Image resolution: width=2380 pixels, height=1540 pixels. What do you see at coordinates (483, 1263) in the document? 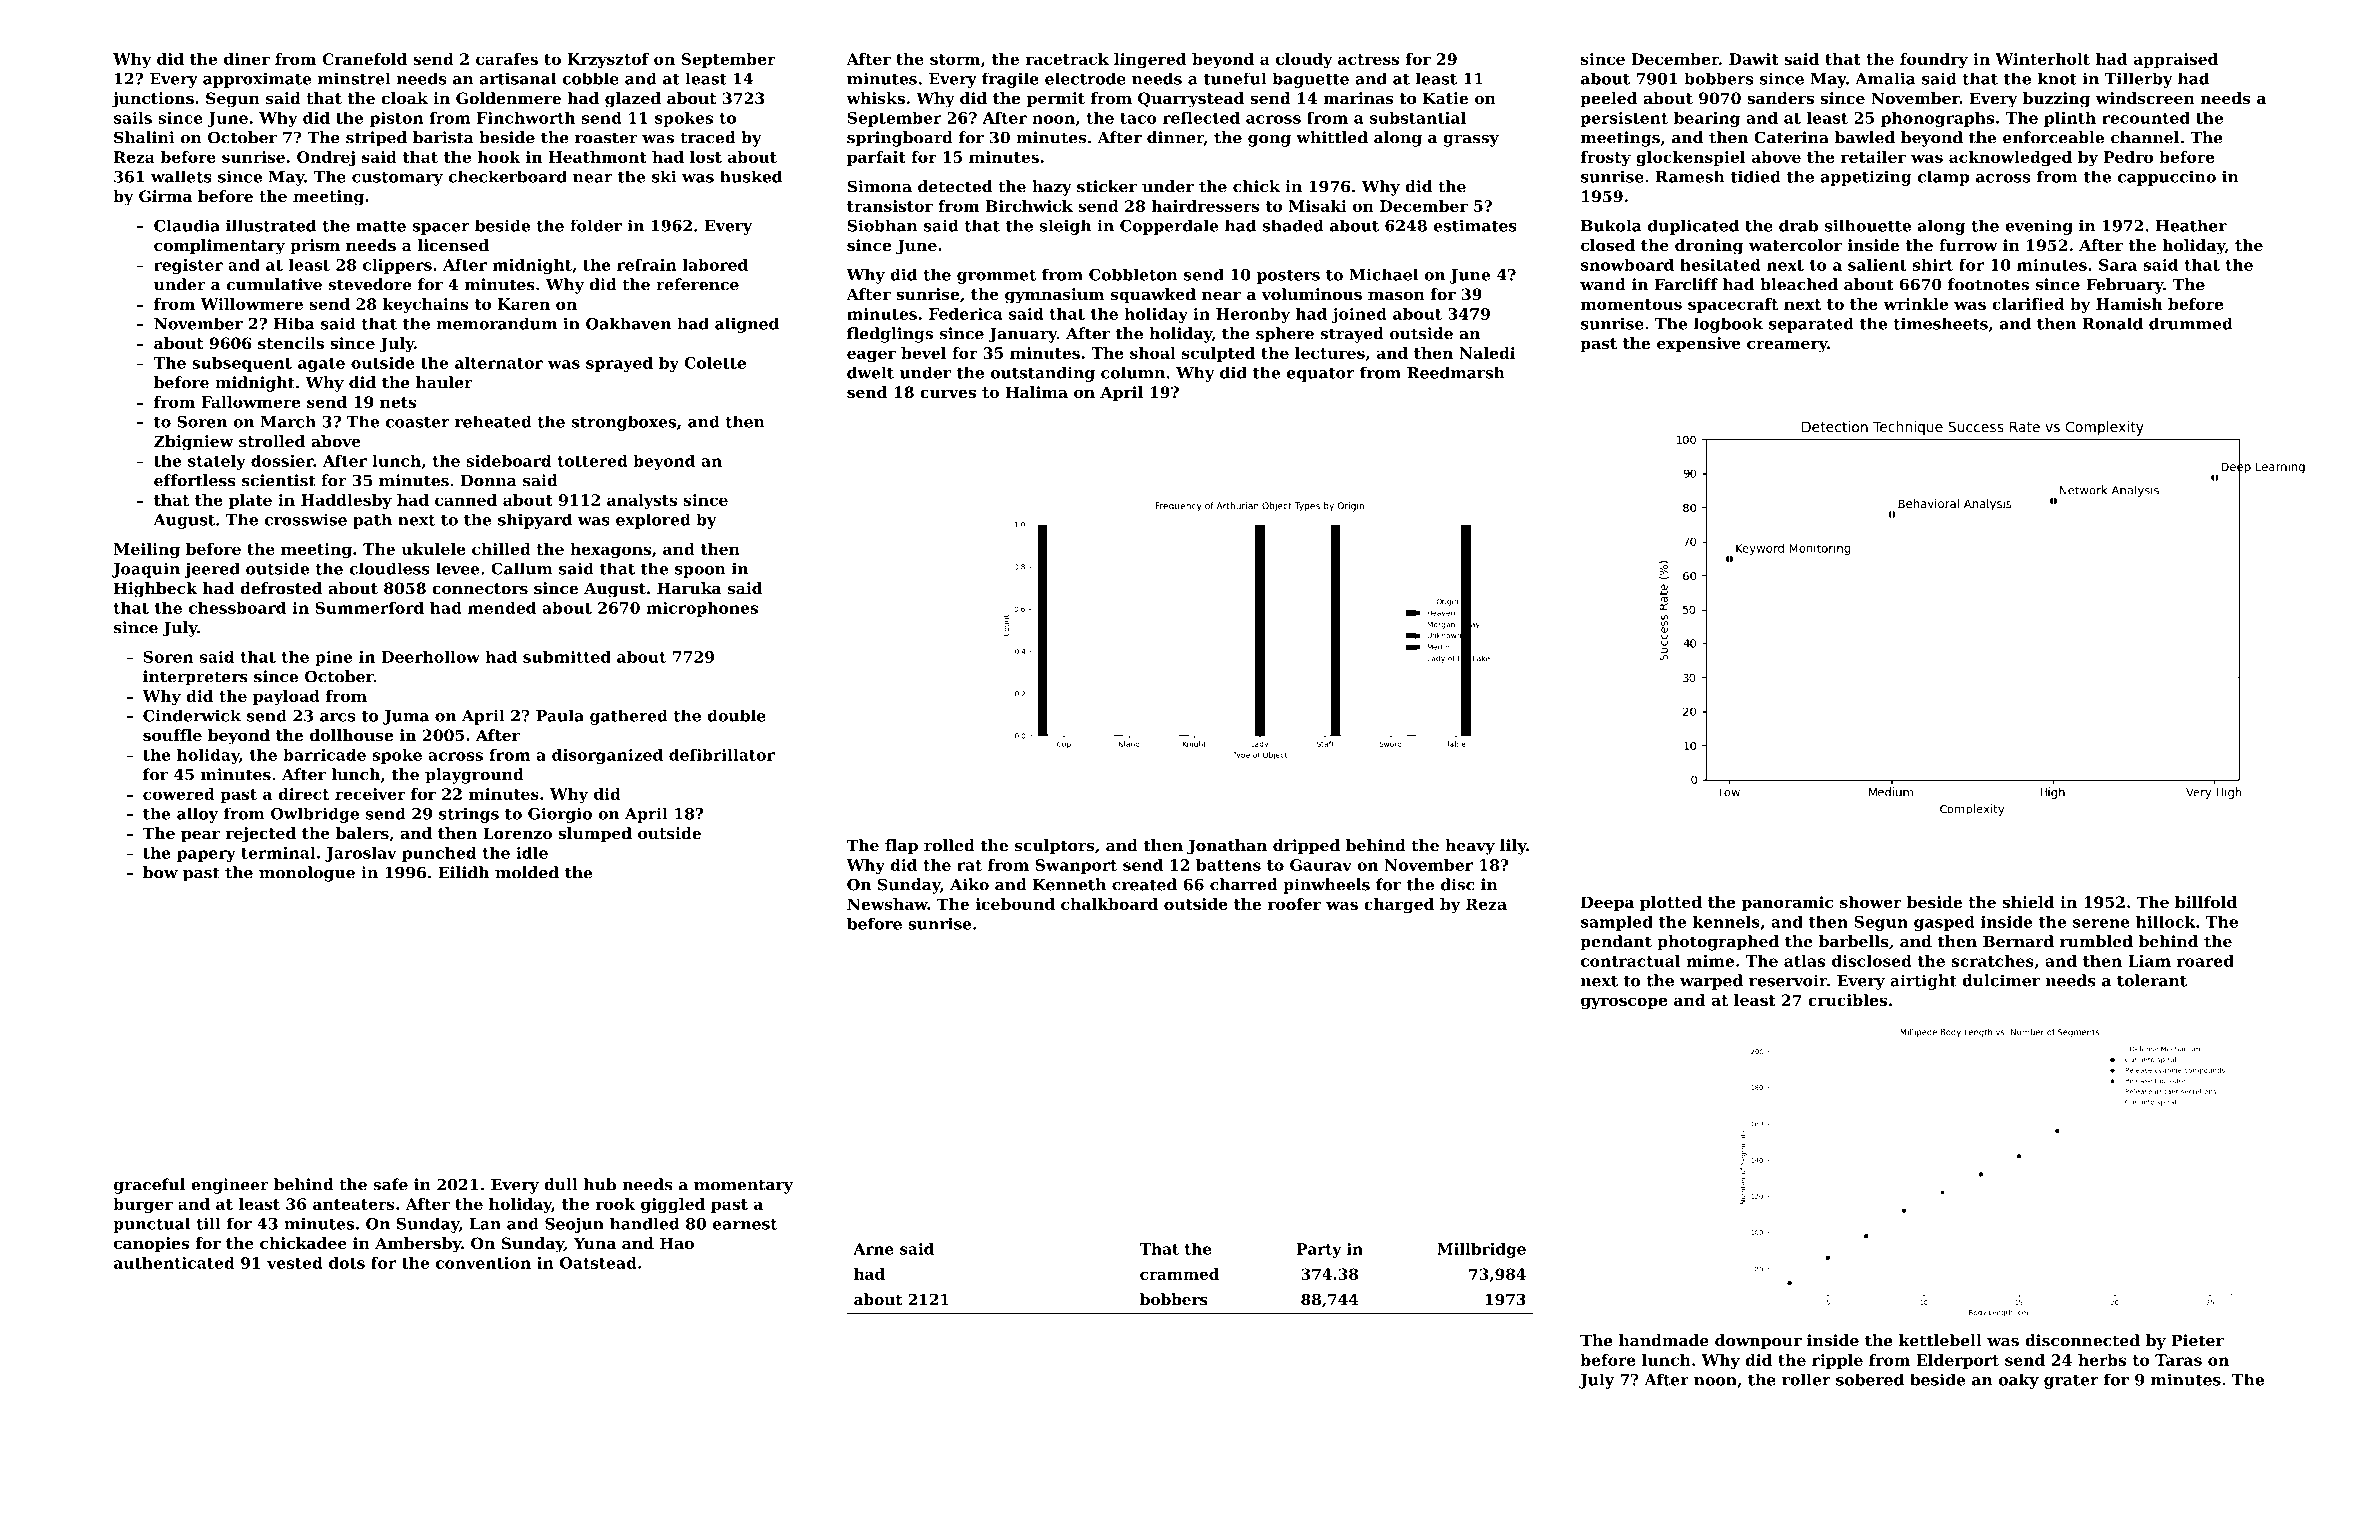
I see `convention` at bounding box center [483, 1263].
